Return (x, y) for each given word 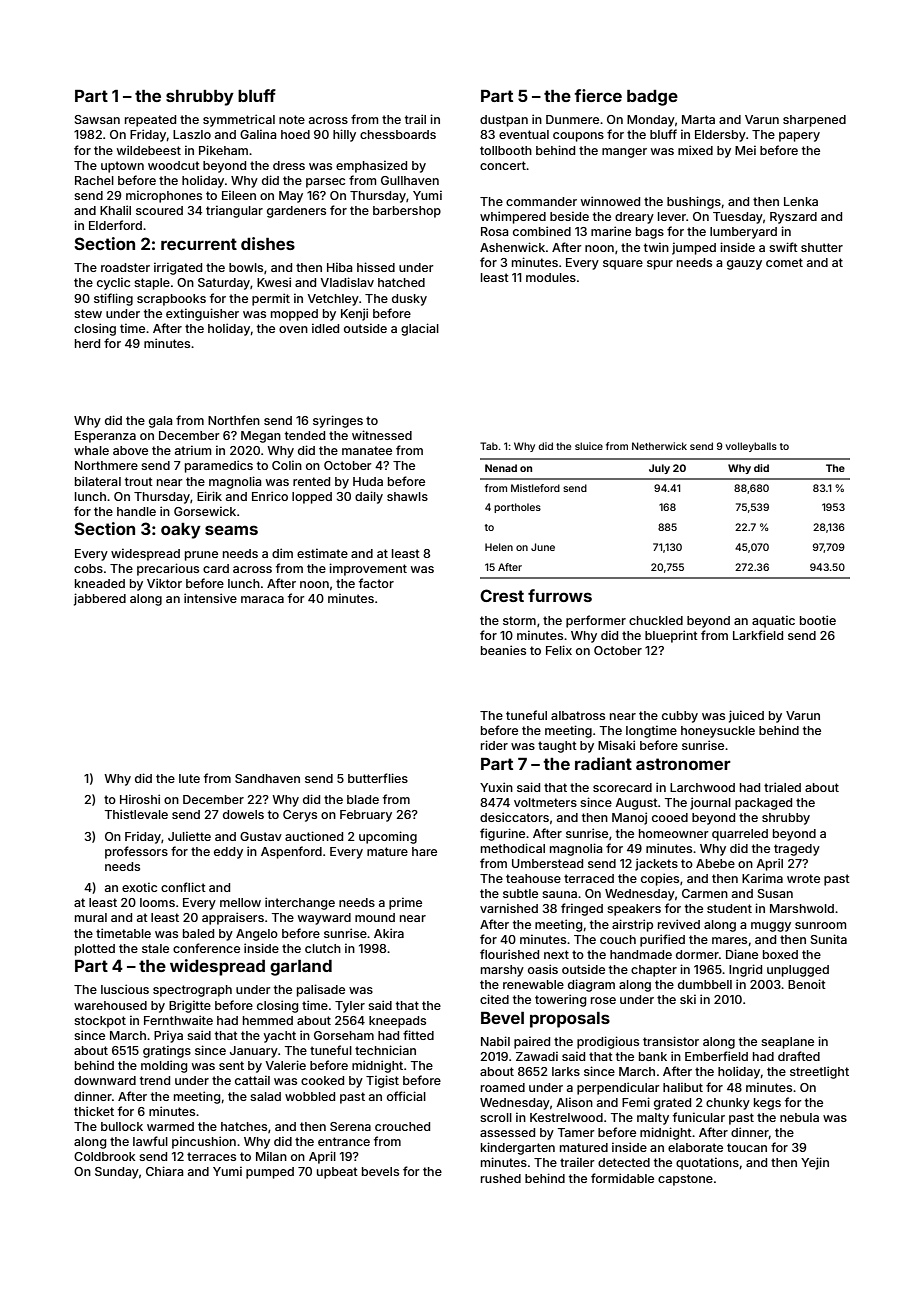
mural (91, 917)
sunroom (820, 925)
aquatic (773, 621)
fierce (598, 95)
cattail (252, 1080)
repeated (150, 121)
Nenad (501, 468)
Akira (389, 933)
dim (282, 553)
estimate (322, 553)
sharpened (814, 121)
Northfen (234, 420)
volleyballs (751, 447)
